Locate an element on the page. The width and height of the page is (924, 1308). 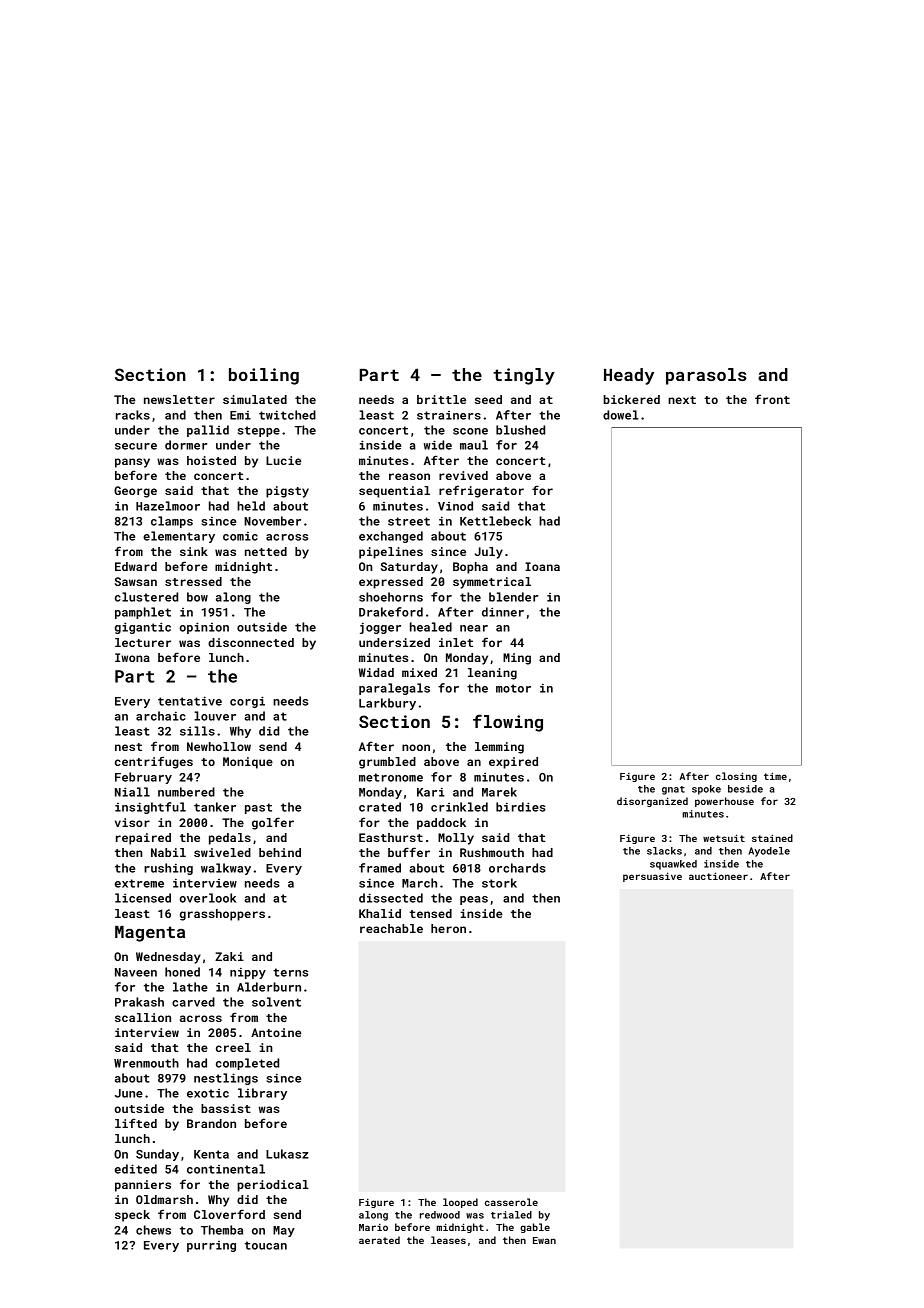
front is located at coordinates (772, 399).
